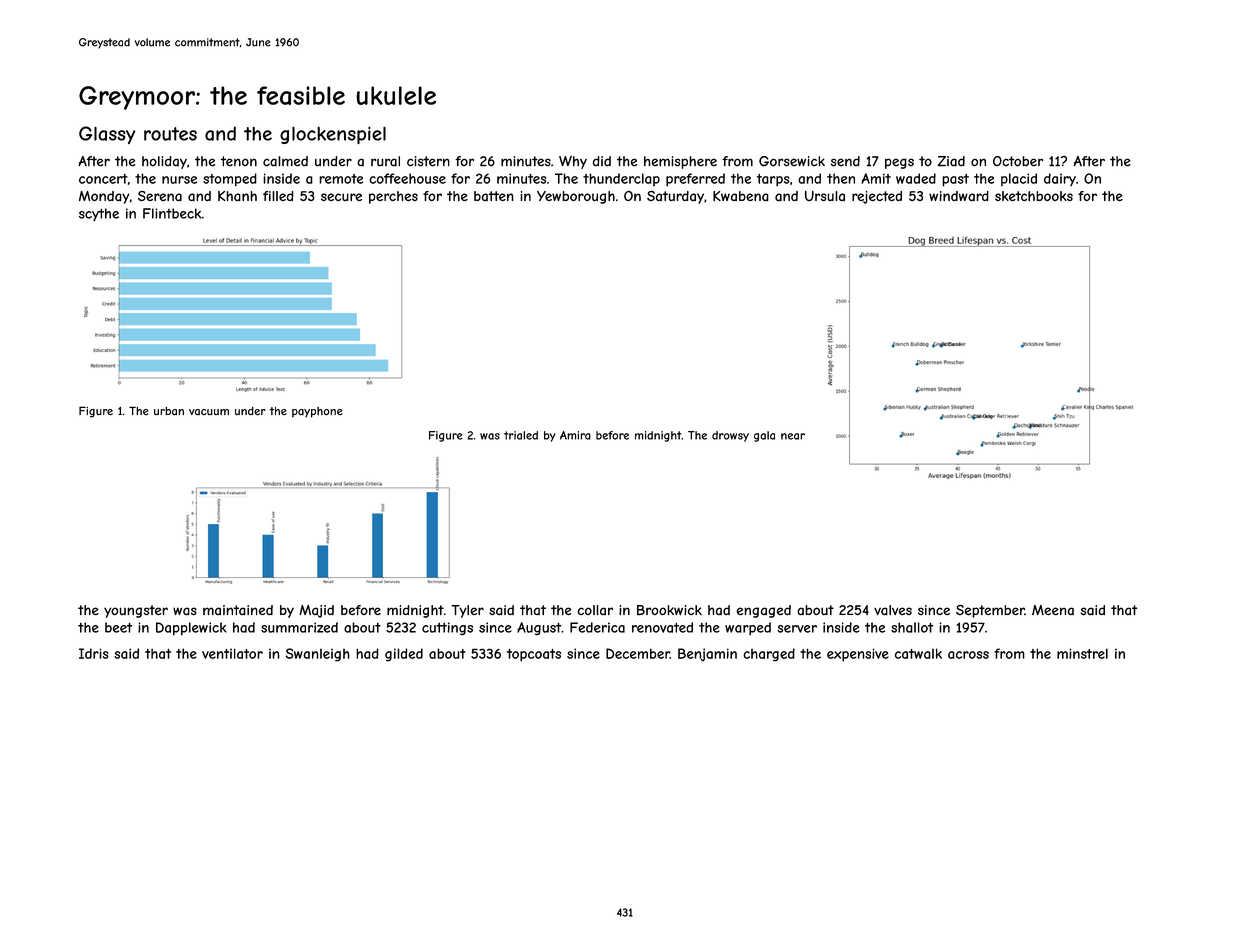 The height and width of the image is (952, 1233). I want to click on near, so click(793, 436).
